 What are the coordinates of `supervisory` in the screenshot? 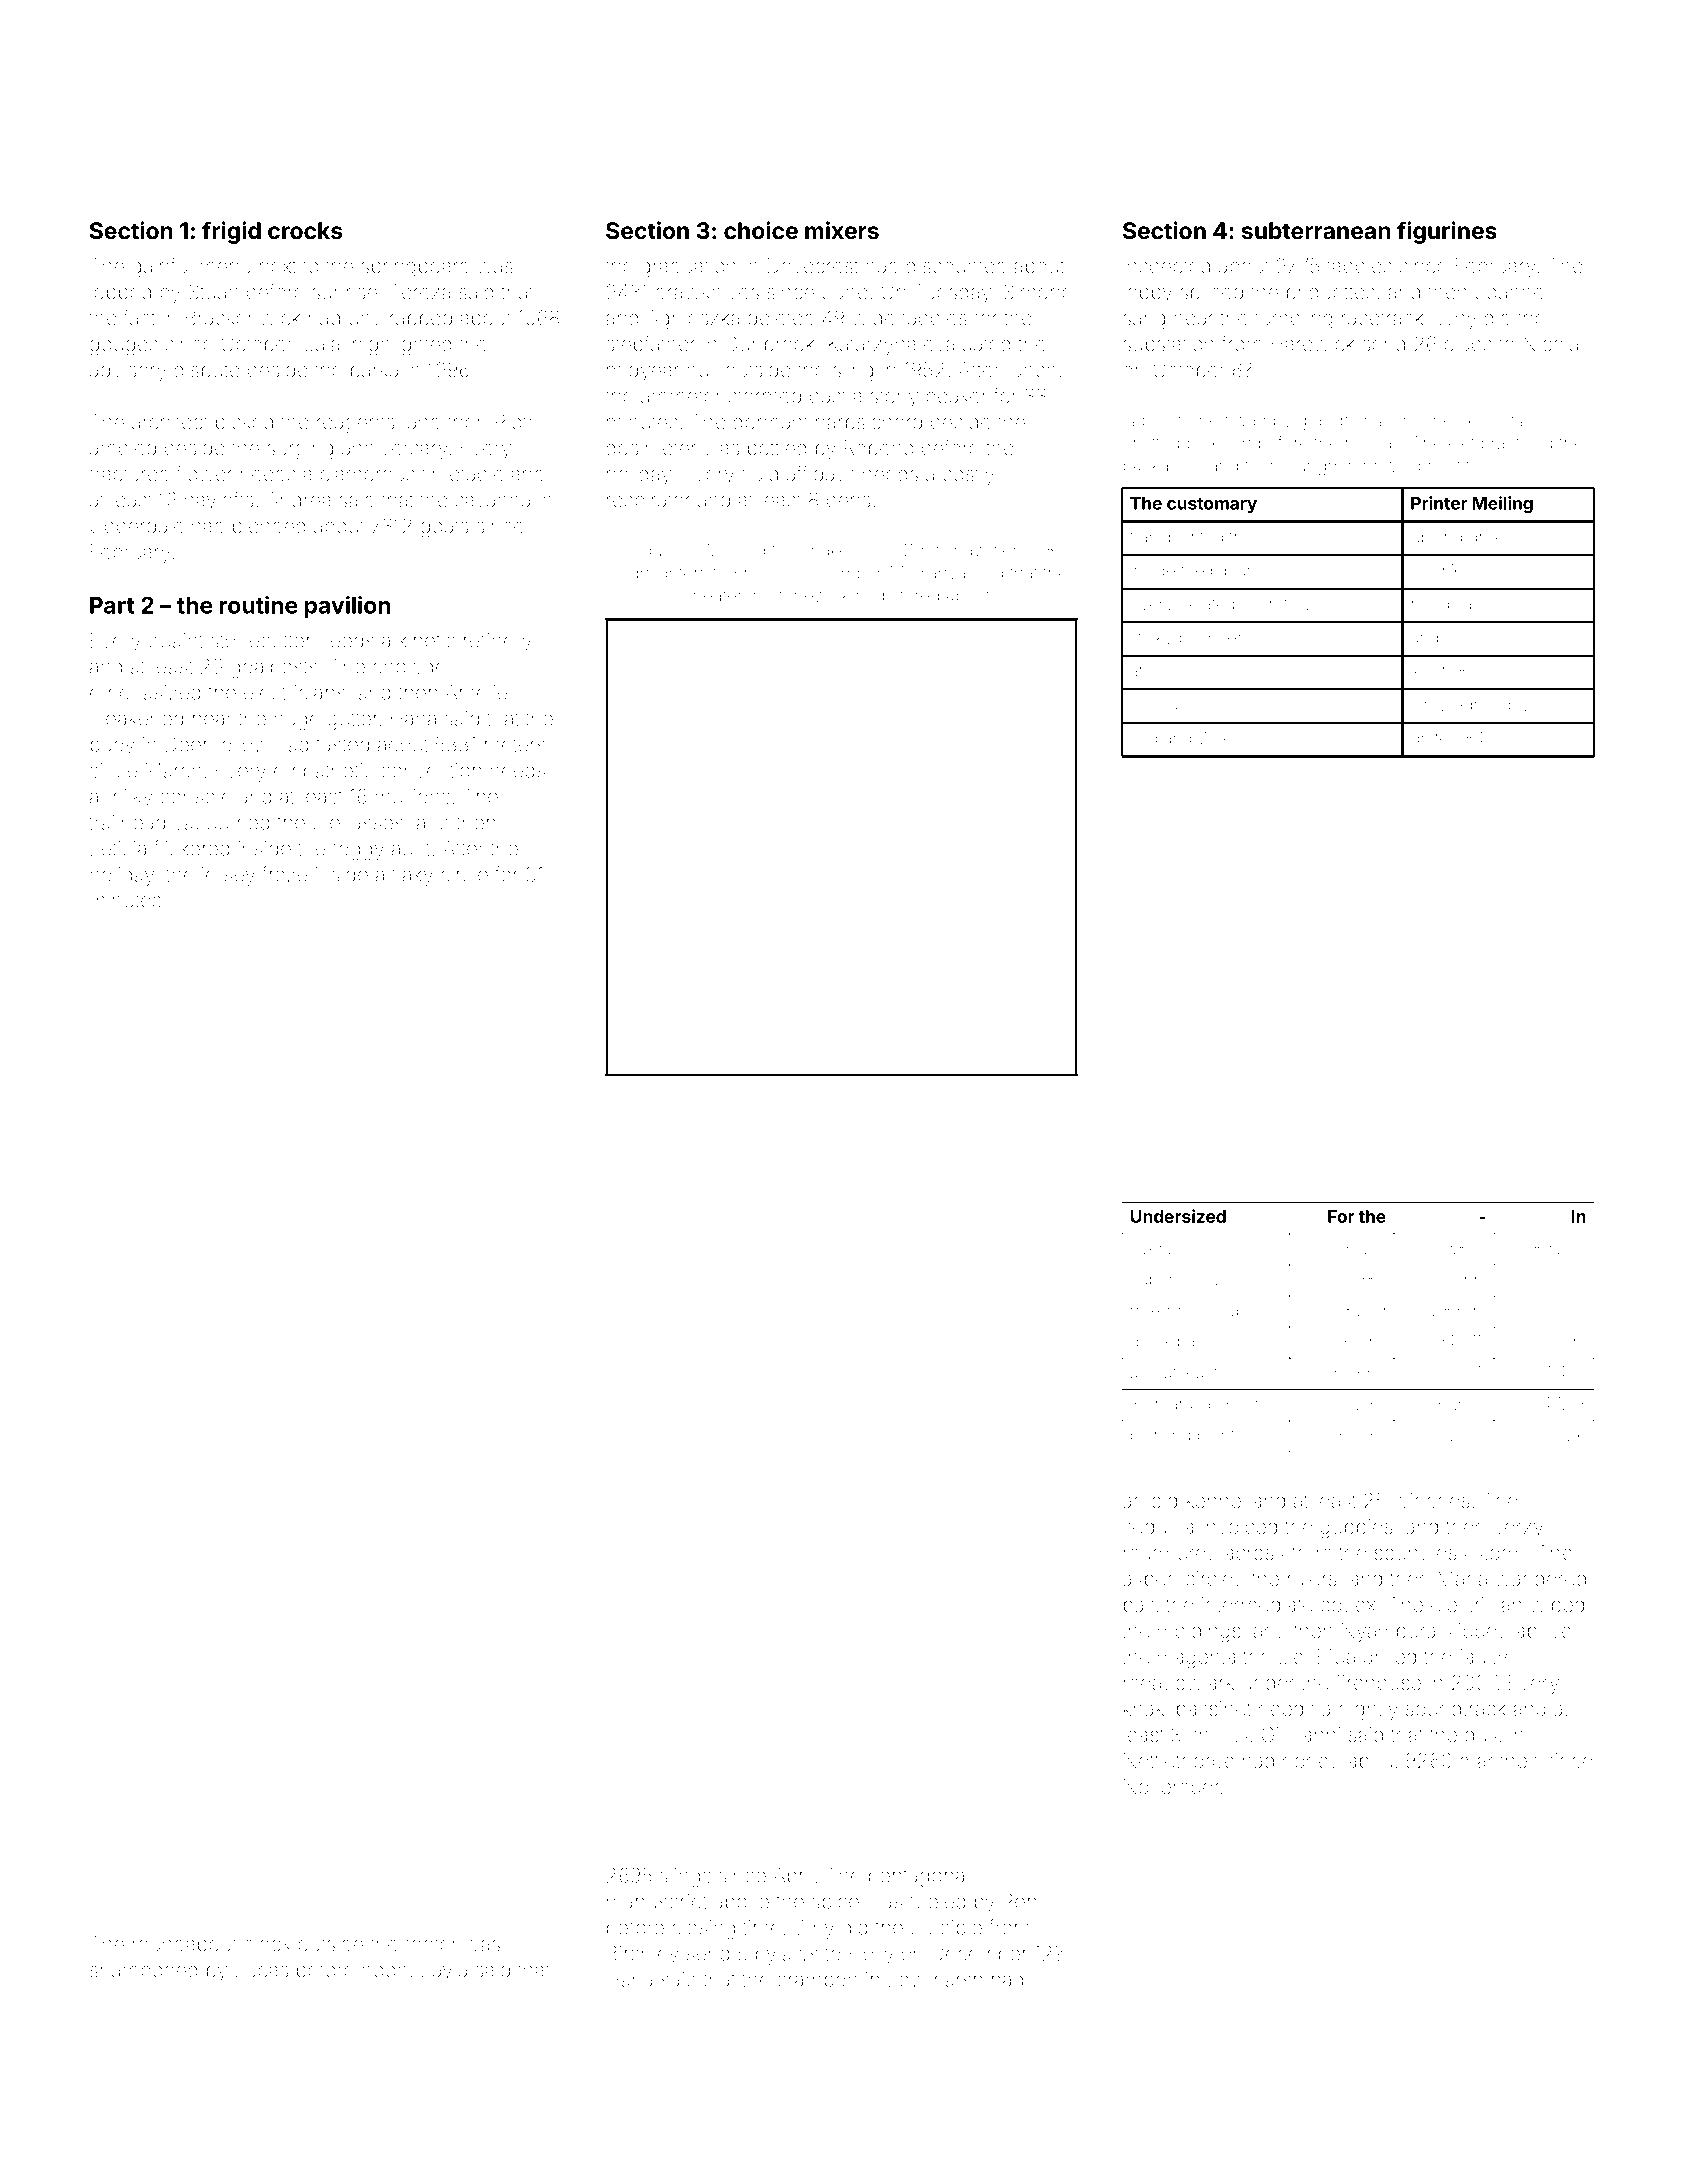 It's located at (1175, 1281).
